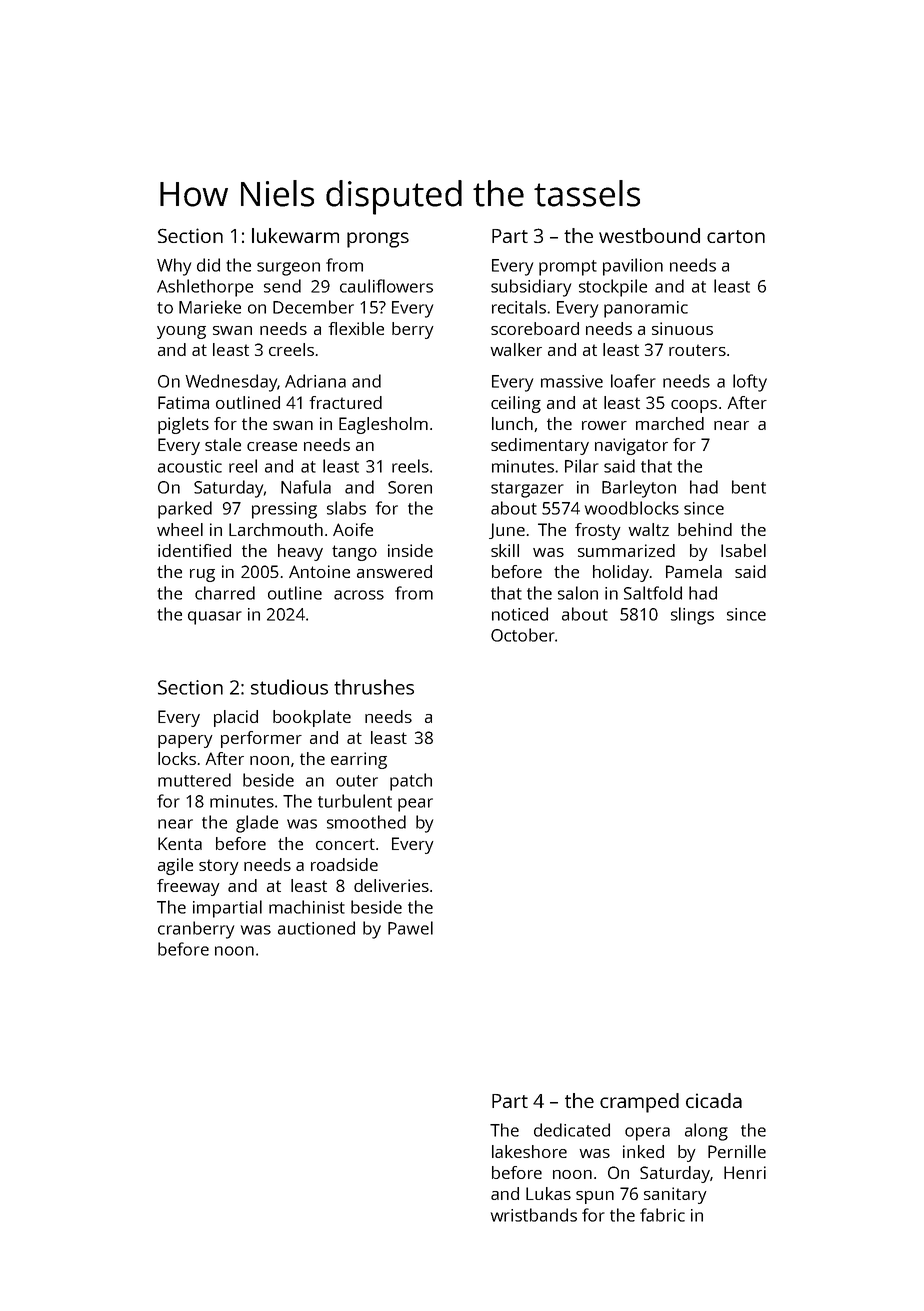  I want to click on scoreboard, so click(535, 328).
